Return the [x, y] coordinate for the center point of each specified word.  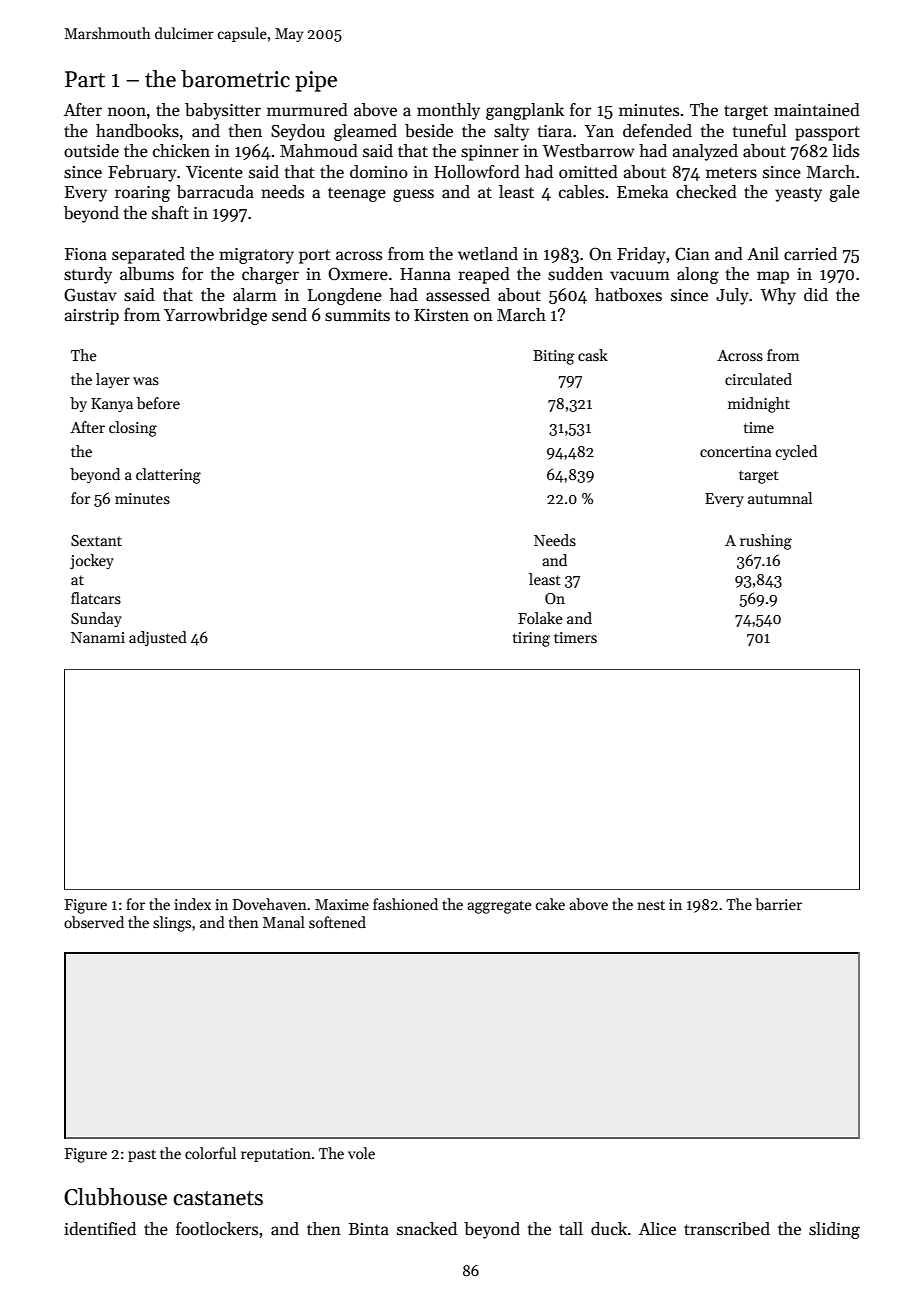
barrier [778, 904]
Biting [554, 357]
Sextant [96, 540]
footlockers [217, 1229]
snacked [427, 1229]
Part [85, 79]
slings [172, 924]
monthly [448, 111]
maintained [817, 110]
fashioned [405, 904]
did [816, 295]
